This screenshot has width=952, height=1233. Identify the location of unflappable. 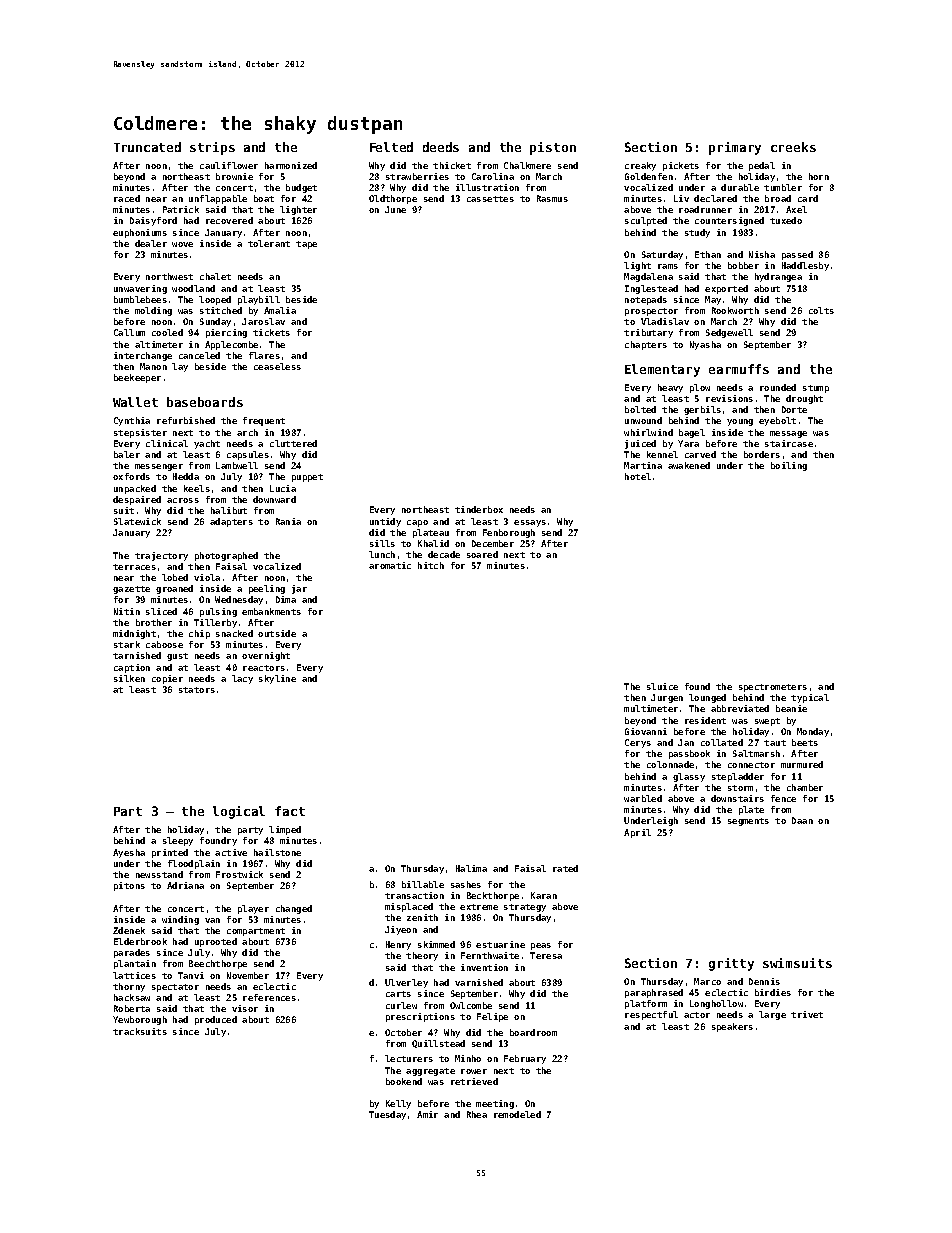
(218, 199).
